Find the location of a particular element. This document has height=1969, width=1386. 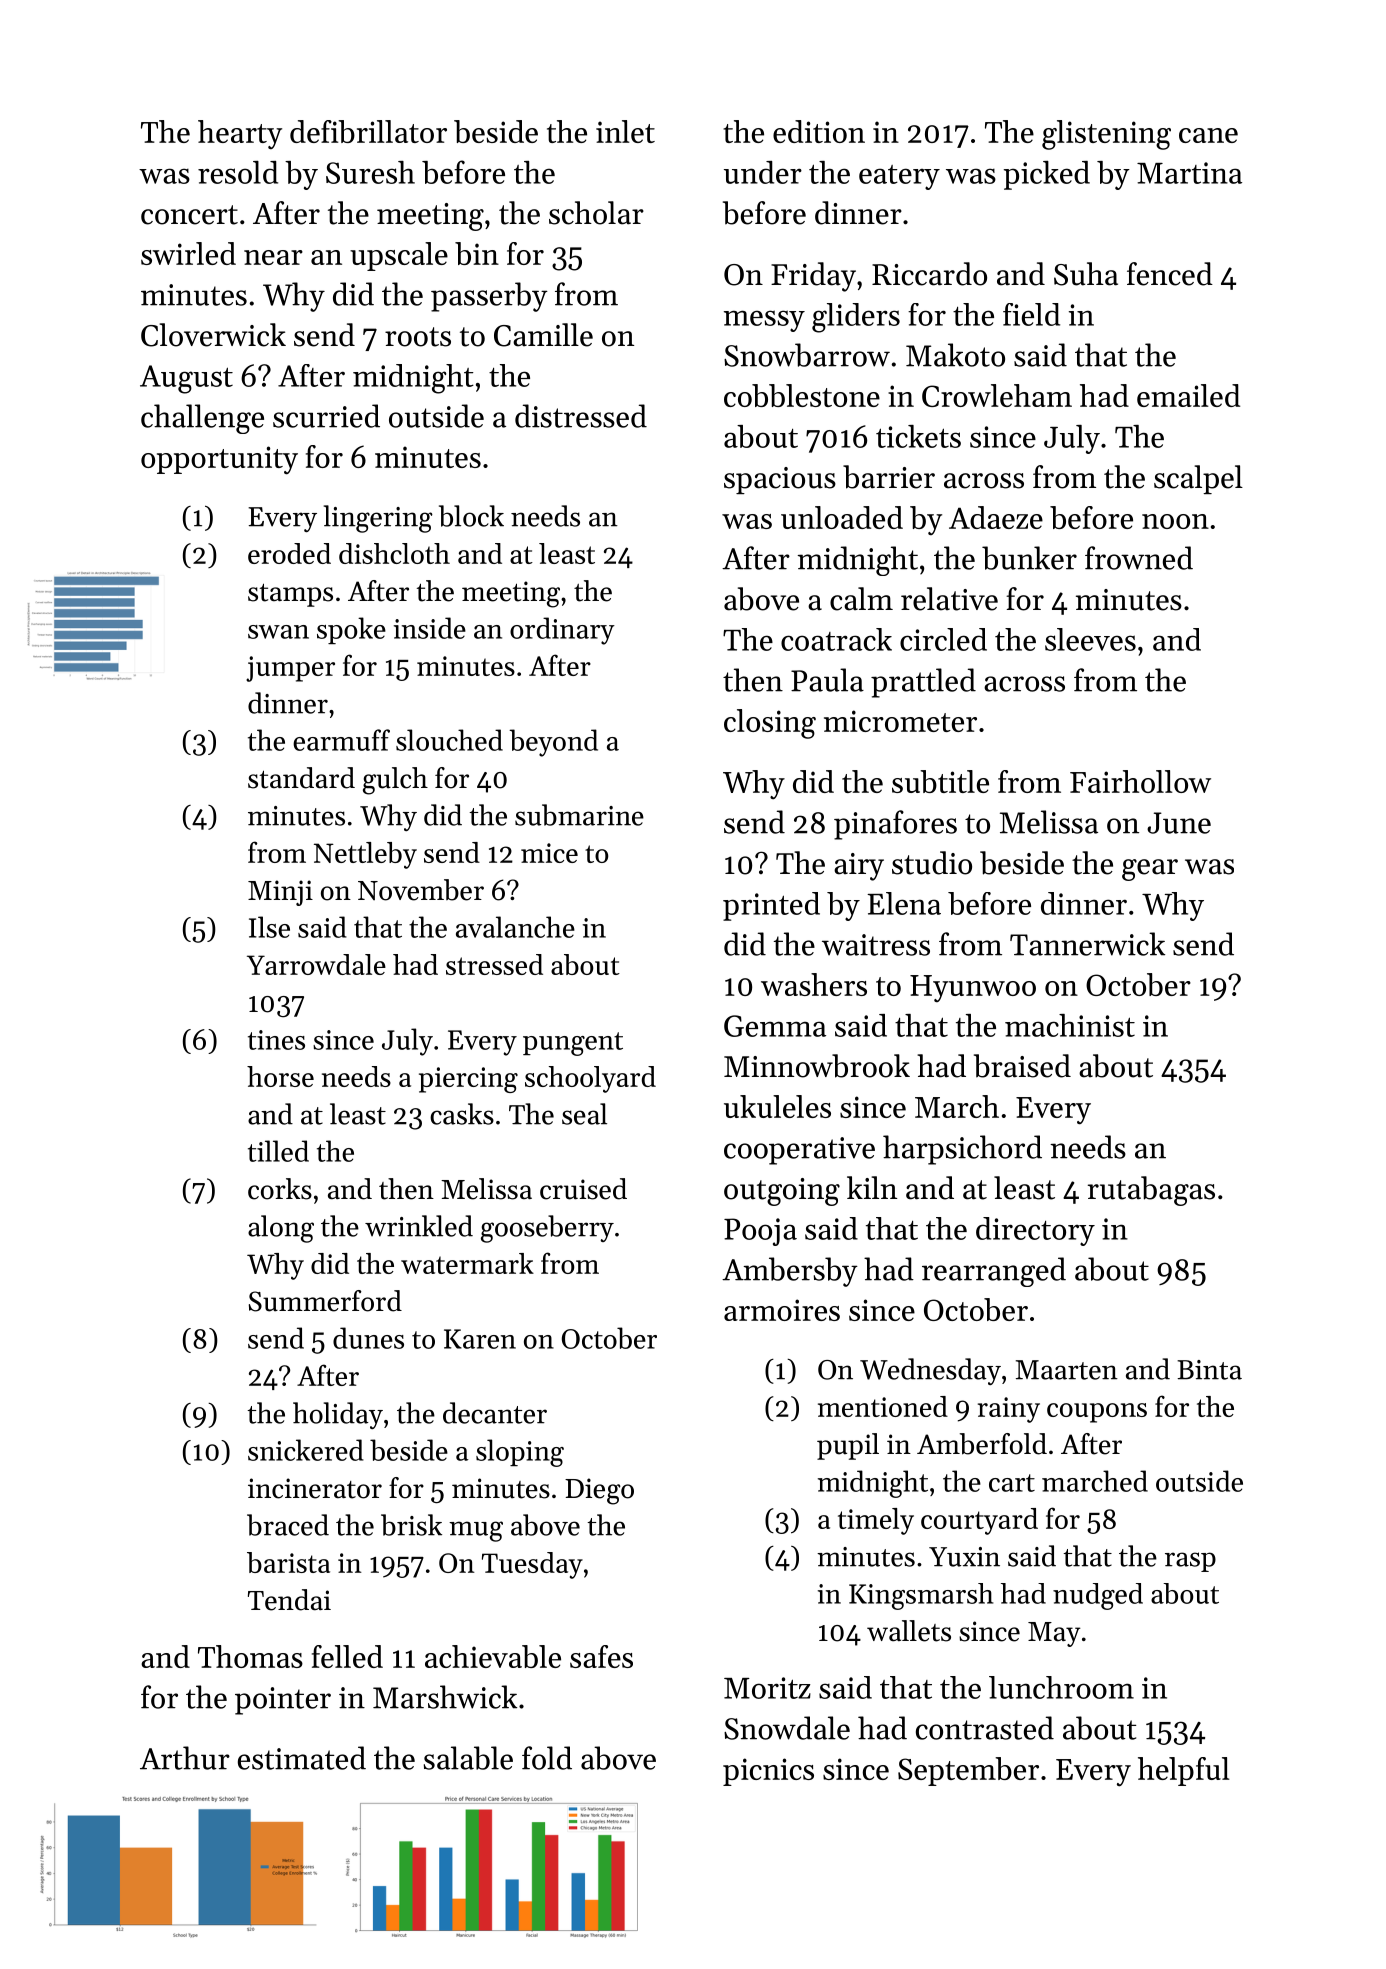

tines is located at coordinates (276, 1040).
